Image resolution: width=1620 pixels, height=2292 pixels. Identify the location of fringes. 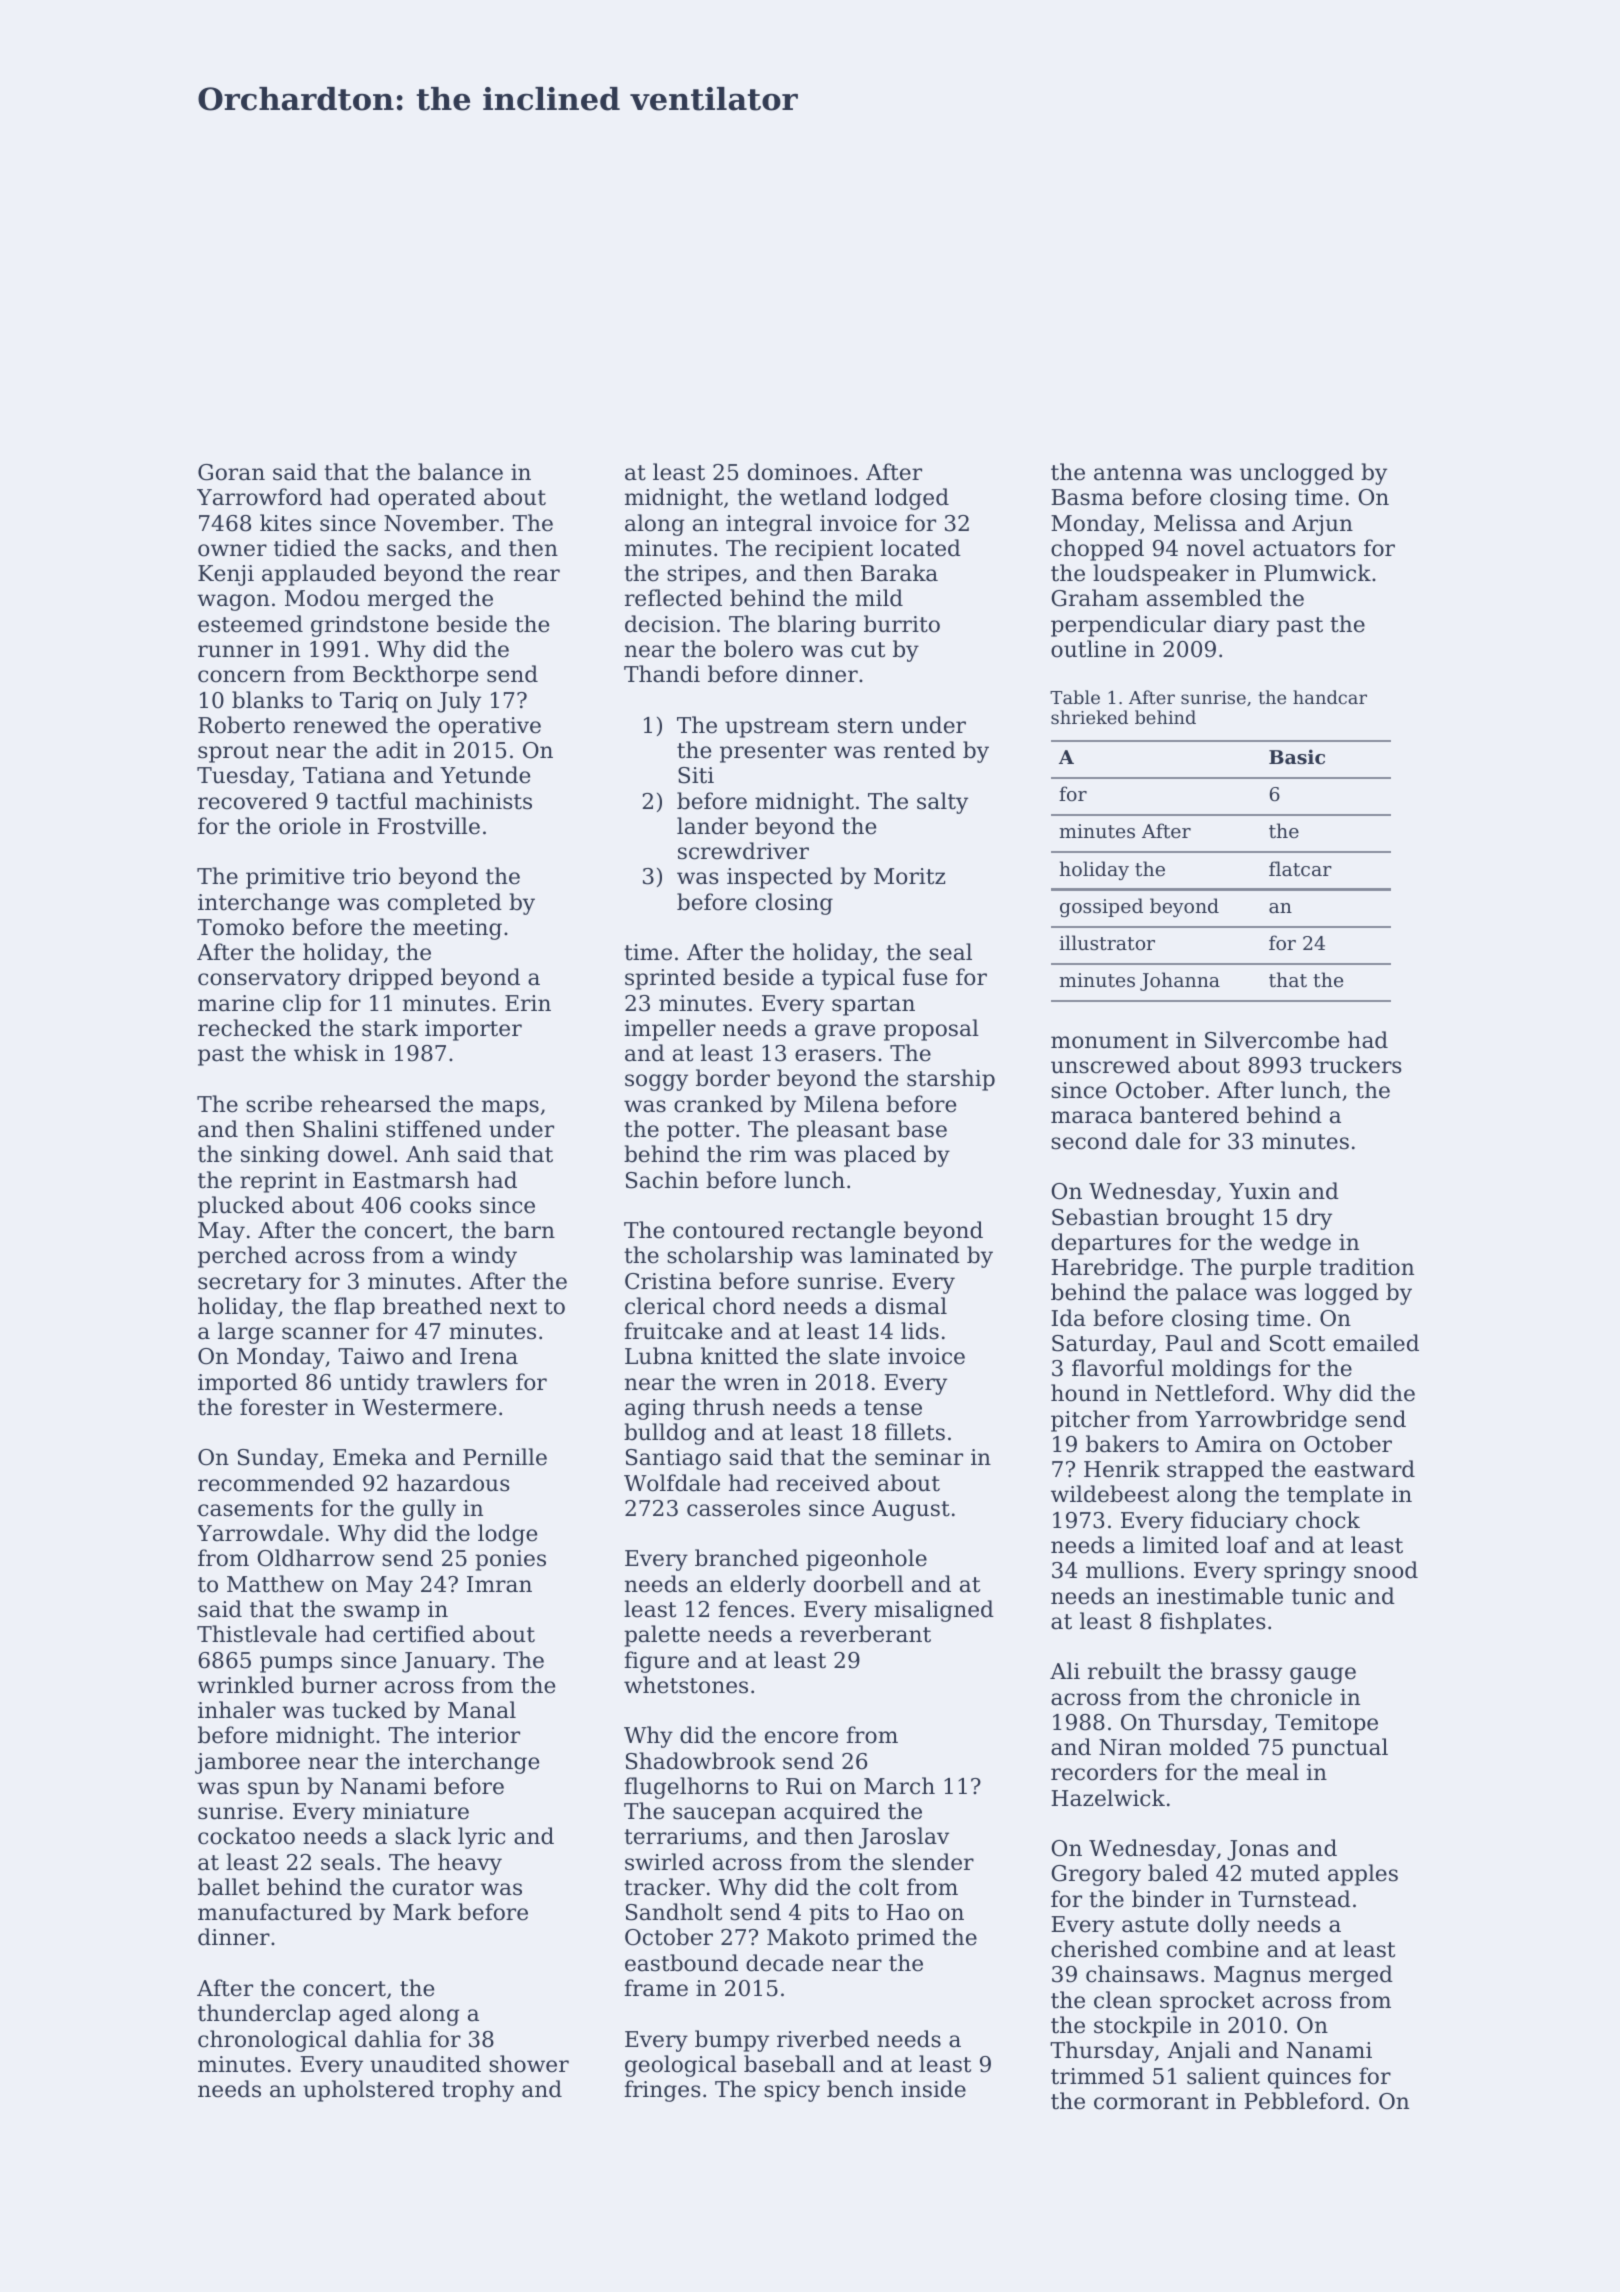
(662, 2091).
